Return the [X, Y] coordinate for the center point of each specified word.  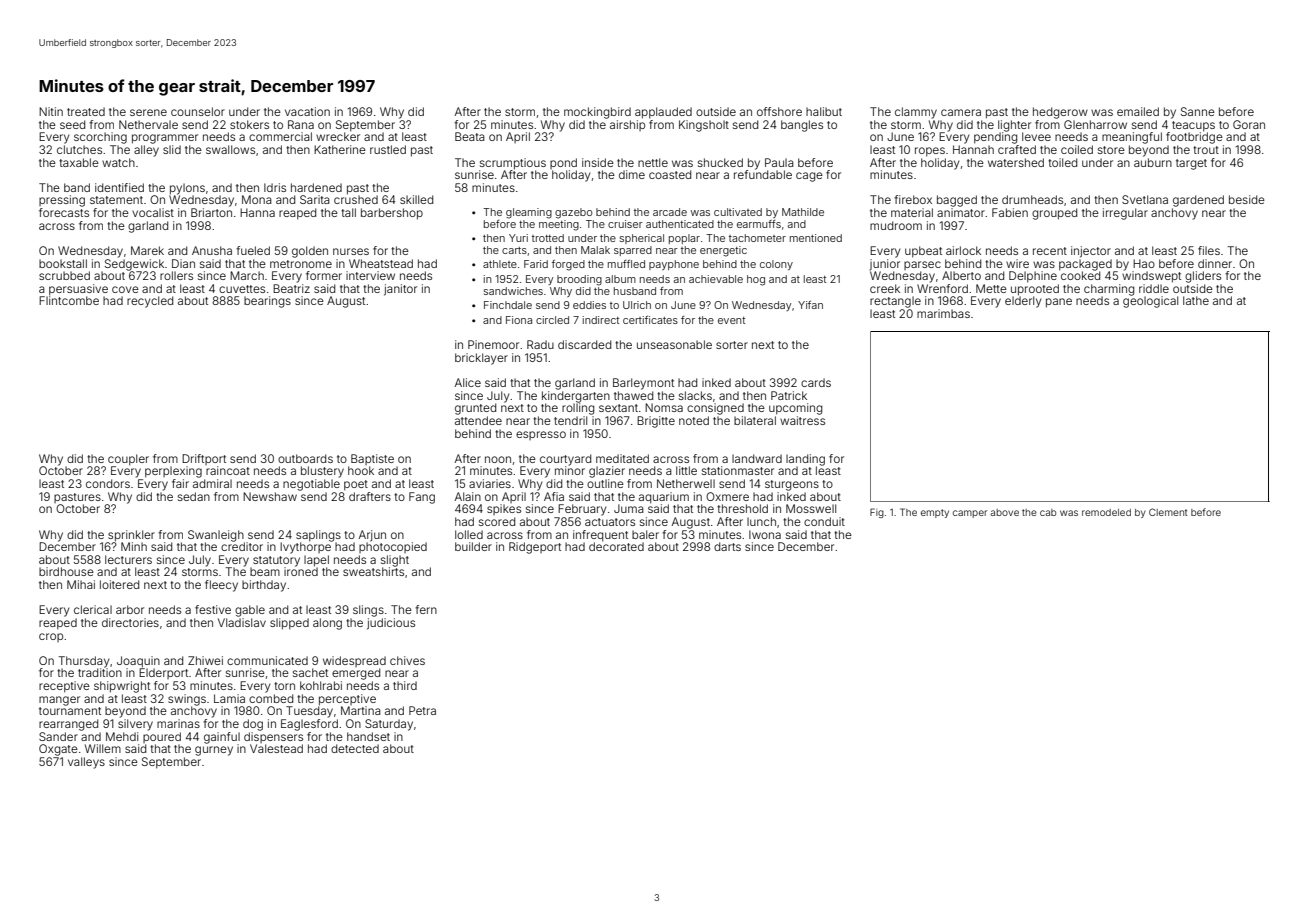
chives [407, 660]
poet [356, 485]
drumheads [1032, 199]
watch [118, 162]
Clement [1168, 512]
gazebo [573, 213]
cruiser [625, 224]
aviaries [490, 483]
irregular [1125, 214]
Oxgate [58, 750]
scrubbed [64, 275]
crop [51, 637]
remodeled [1106, 512]
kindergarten [576, 397]
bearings [267, 302]
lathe [1196, 300]
